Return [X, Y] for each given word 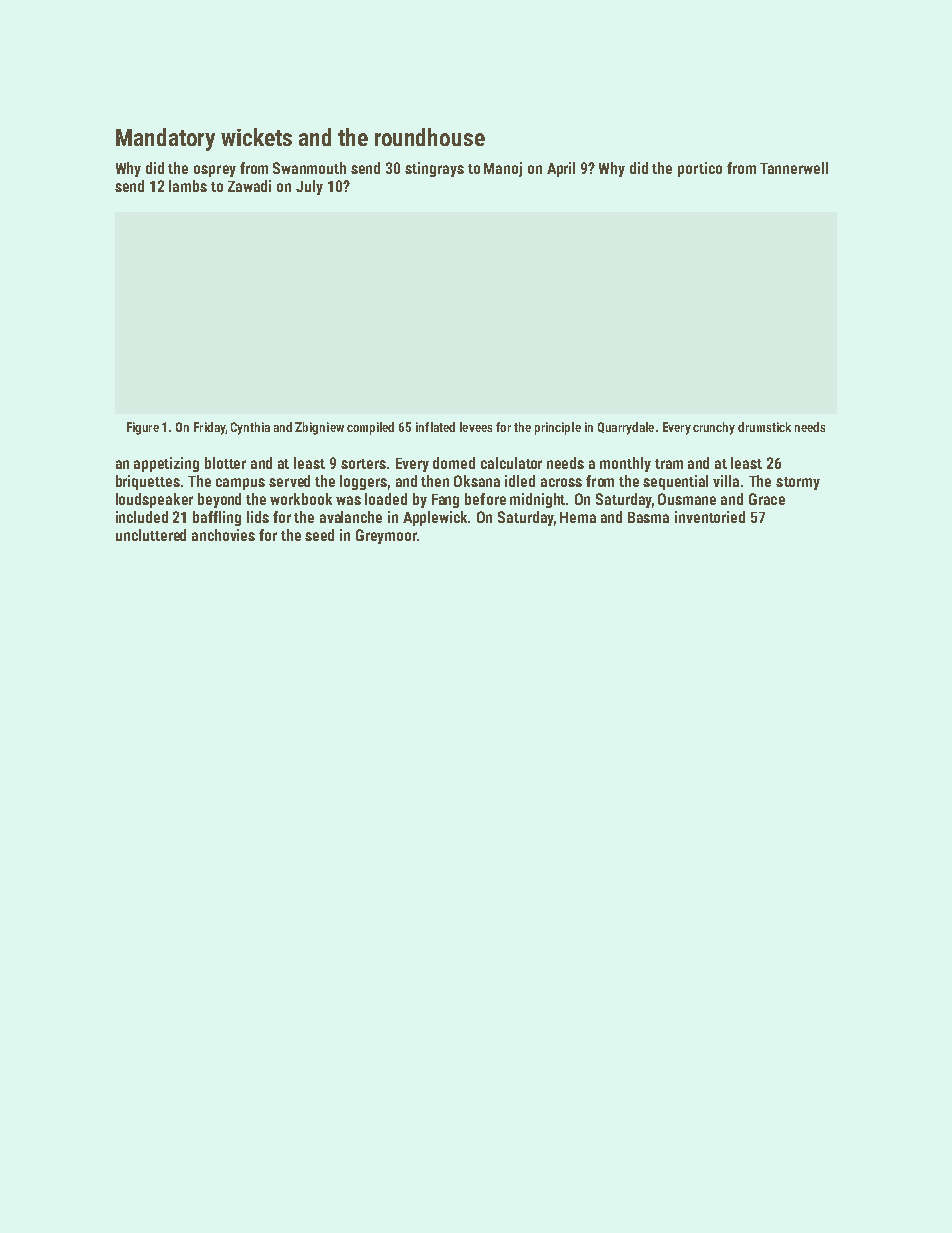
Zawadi [249, 186]
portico [700, 169]
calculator [511, 463]
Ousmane [687, 499]
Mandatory [165, 139]
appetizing [166, 464]
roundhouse [430, 137]
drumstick [764, 427]
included [142, 517]
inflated [435, 427]
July [309, 187]
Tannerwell [794, 168]
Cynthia [250, 428]
